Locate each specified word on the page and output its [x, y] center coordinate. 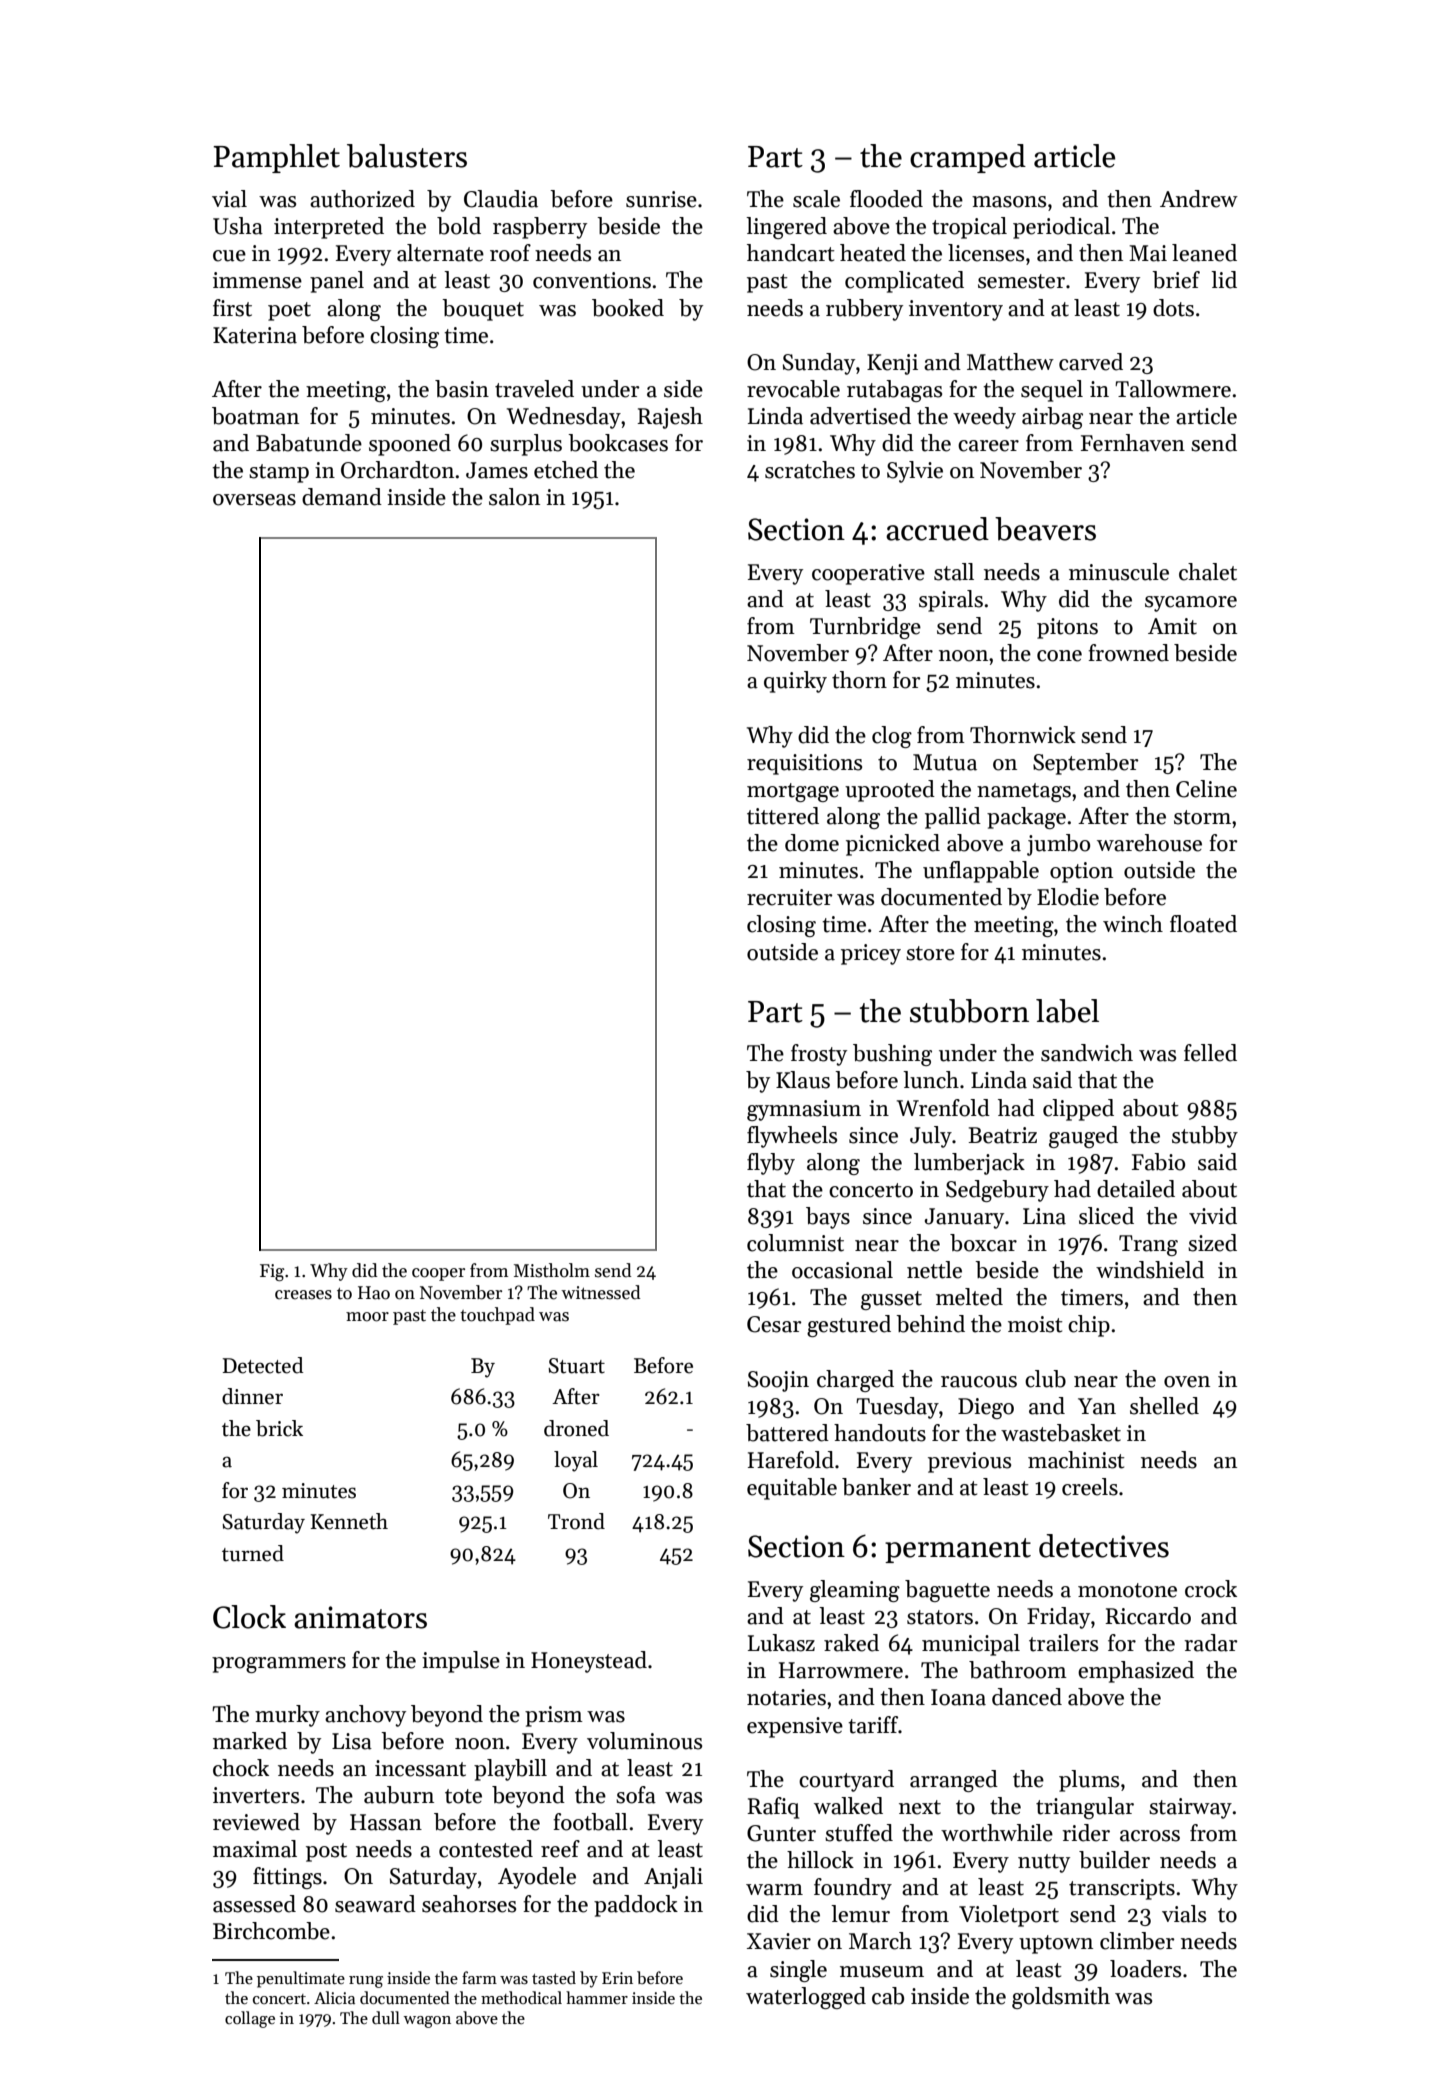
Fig [272, 1272]
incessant [420, 1768]
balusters [407, 156]
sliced [1106, 1216]
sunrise [661, 199]
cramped [968, 158]
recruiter [790, 897]
